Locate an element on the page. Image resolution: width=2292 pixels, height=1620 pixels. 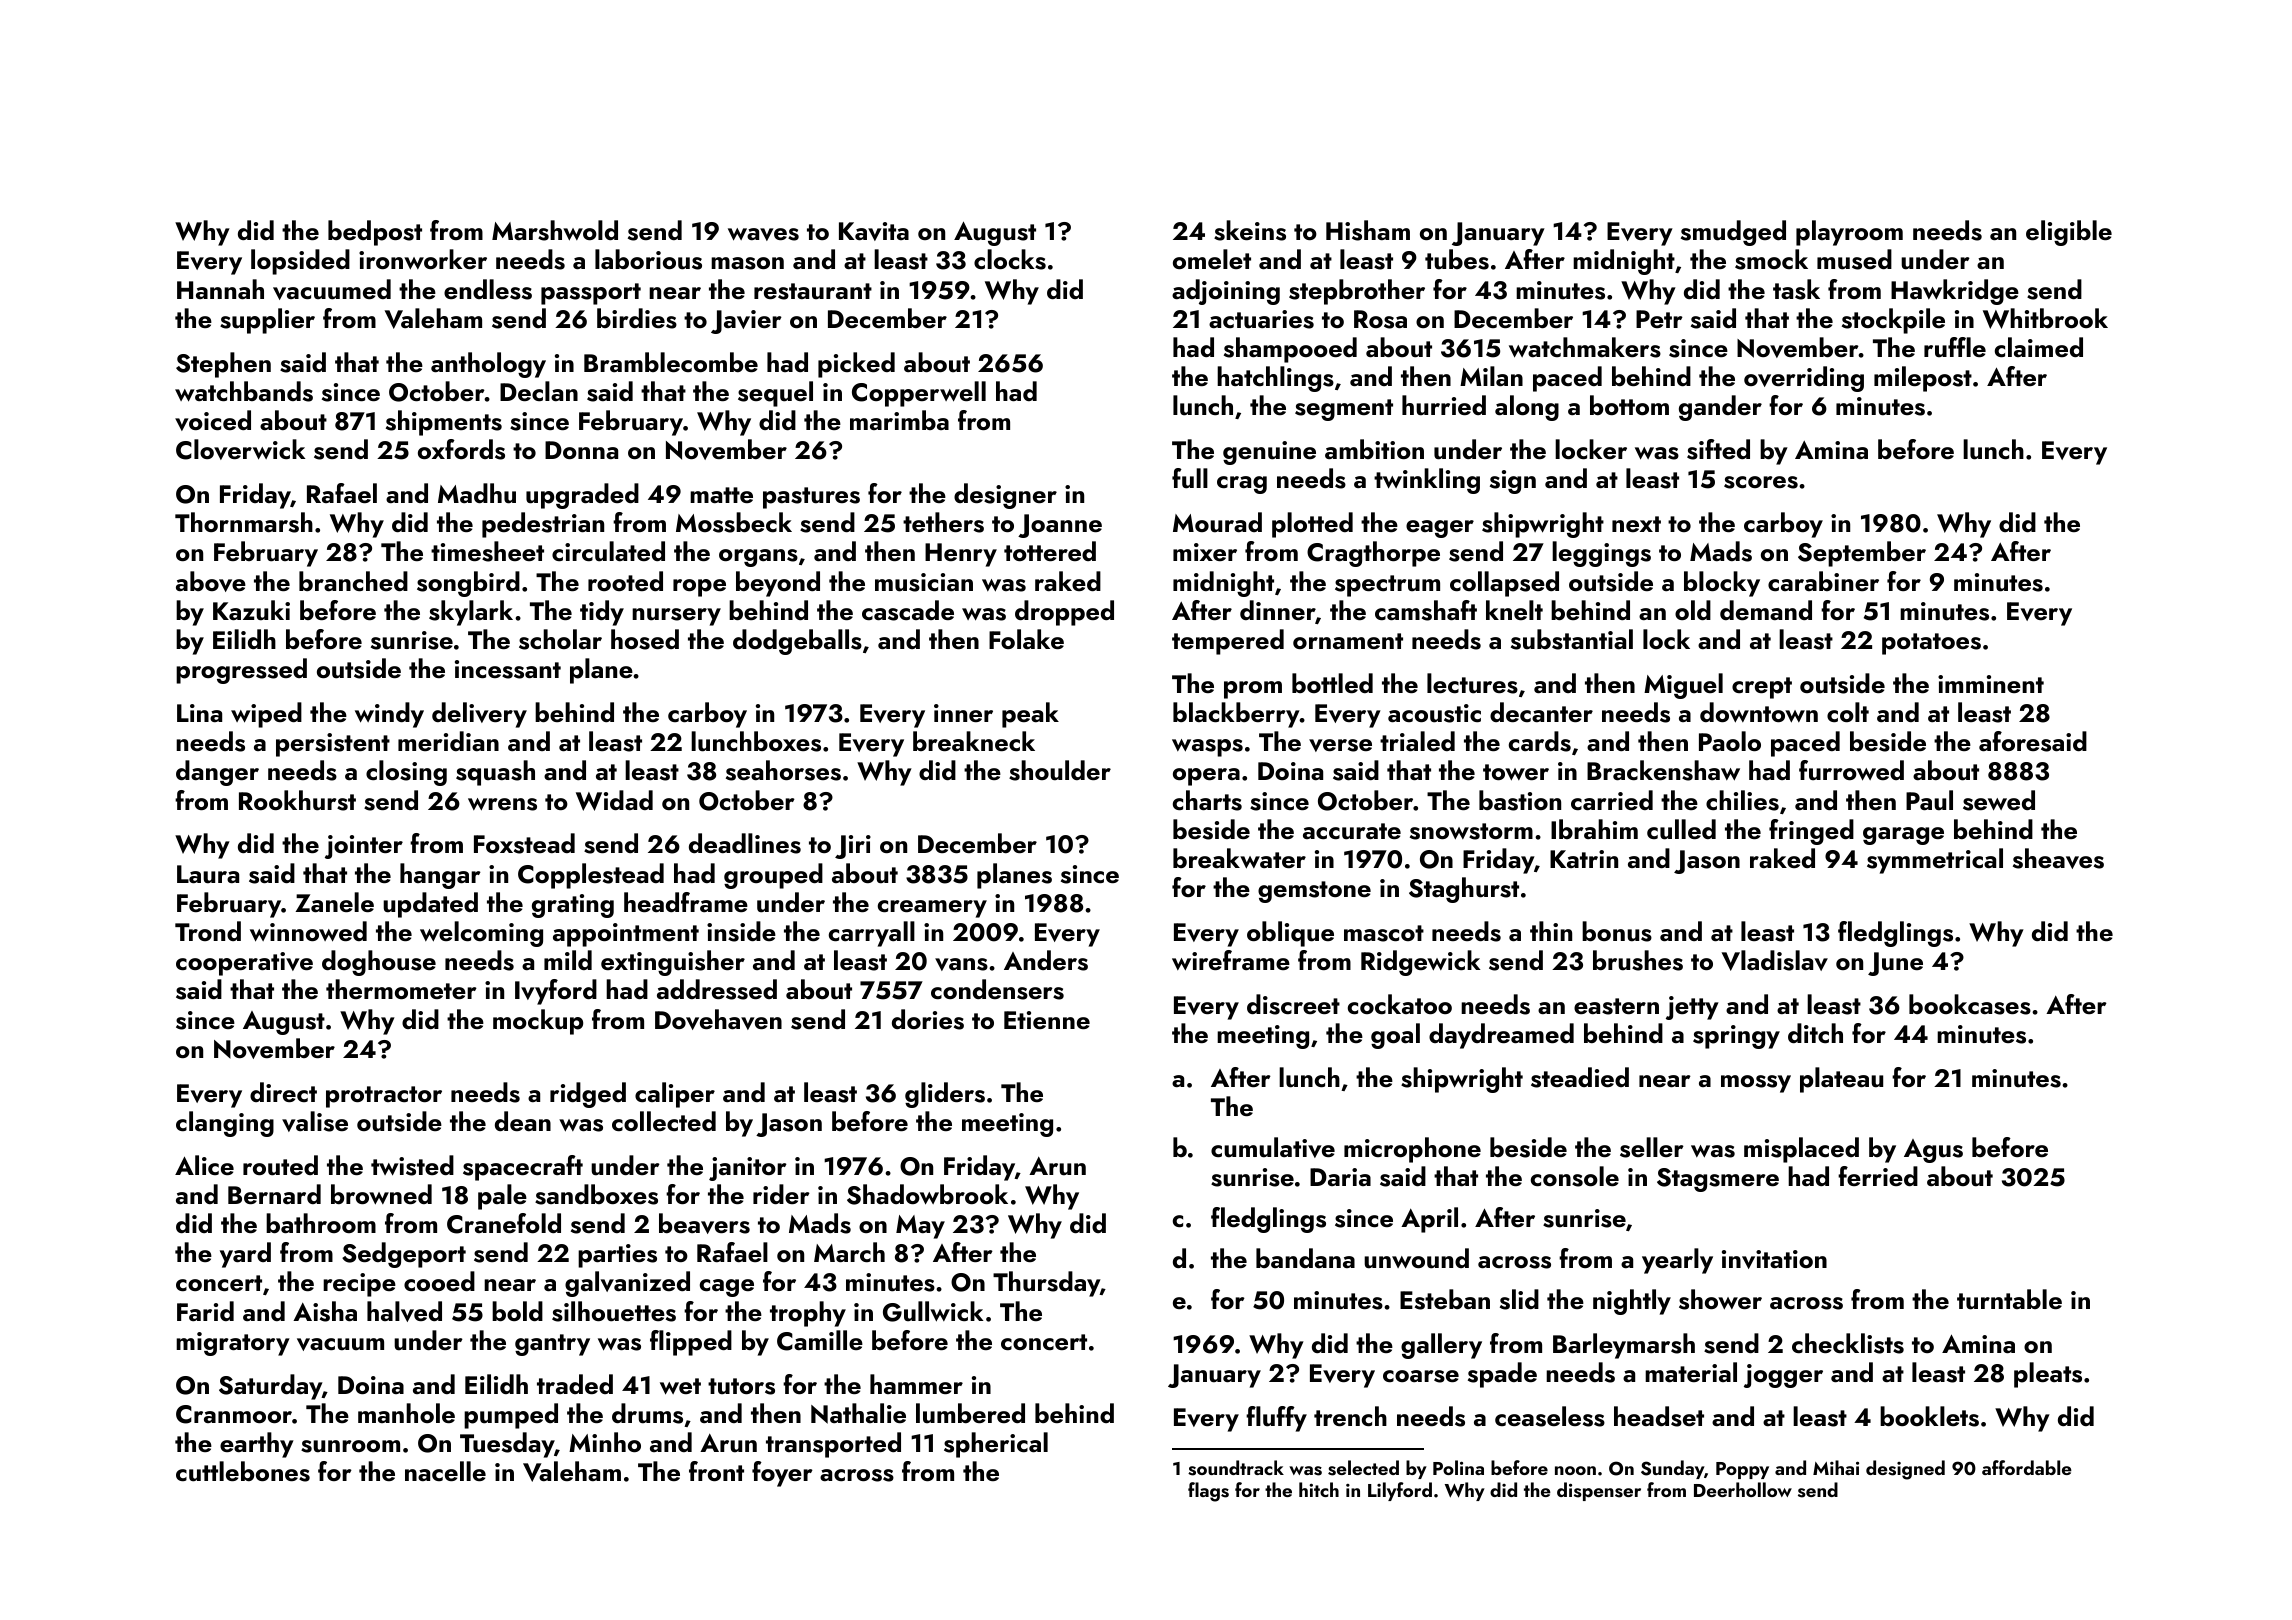
bookcases is located at coordinates (1970, 1004).
